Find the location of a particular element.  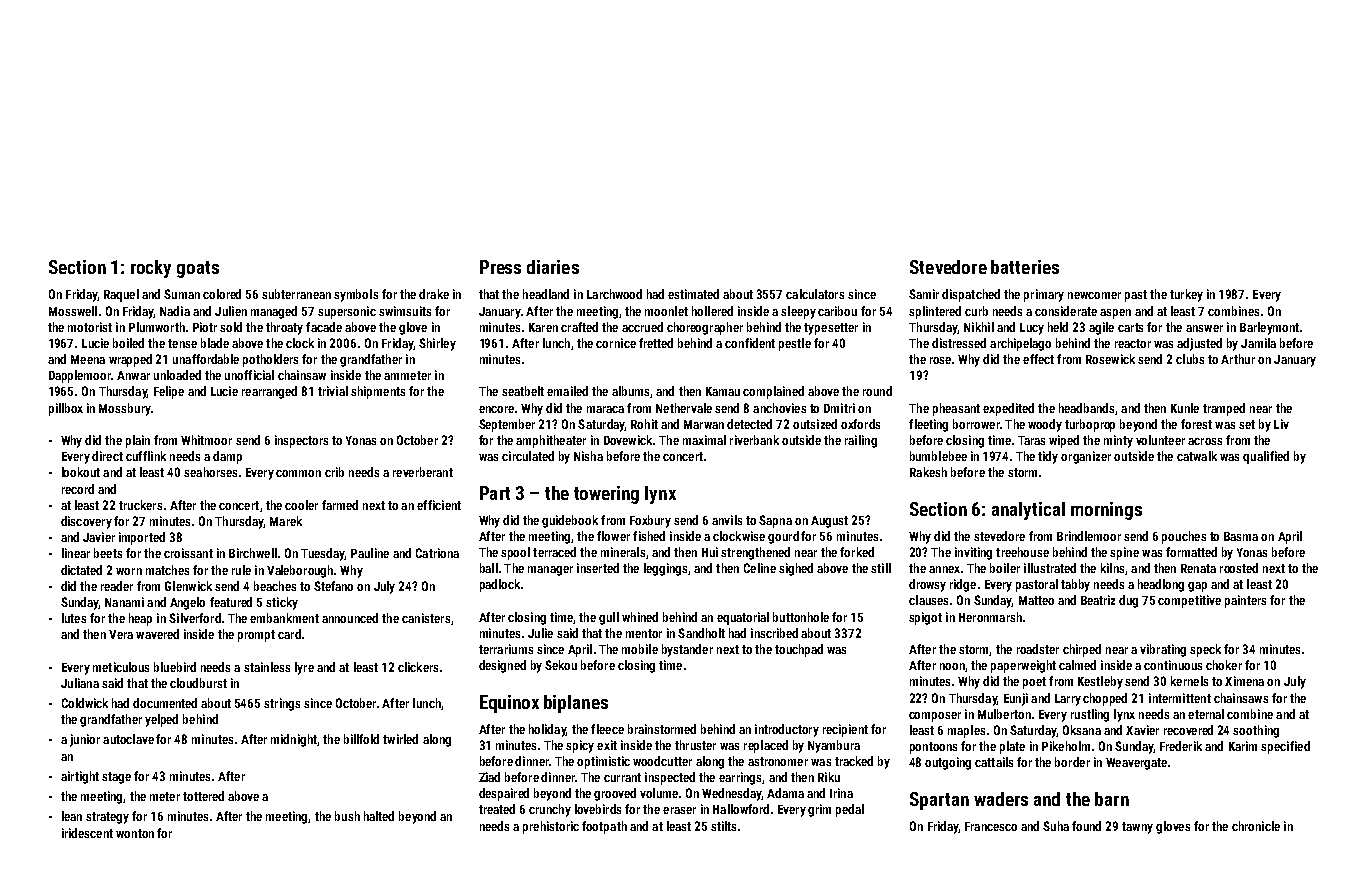

waders is located at coordinates (1001, 799).
